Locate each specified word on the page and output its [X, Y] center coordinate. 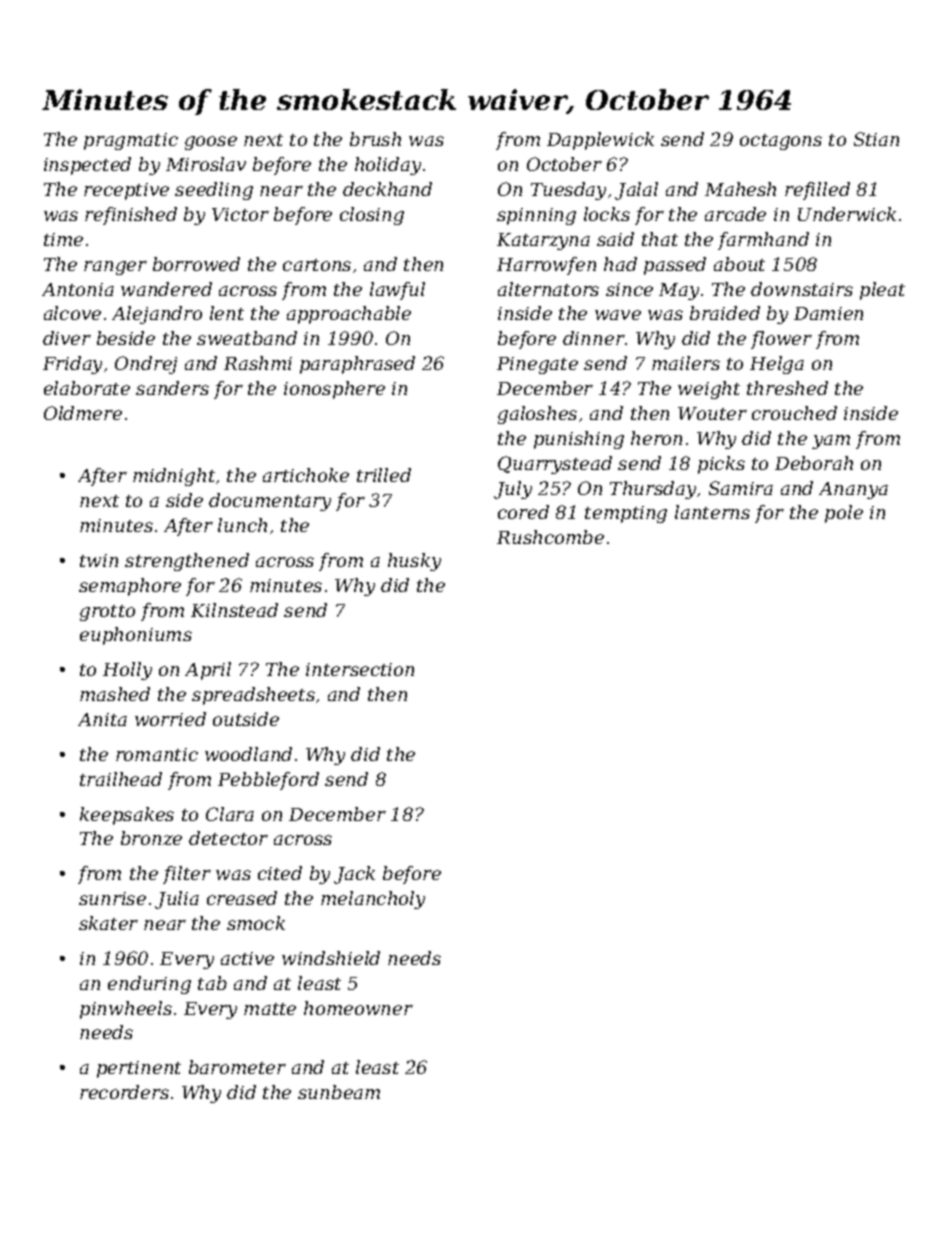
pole [844, 514]
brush [375, 139]
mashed [115, 694]
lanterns [712, 512]
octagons [781, 142]
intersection [360, 669]
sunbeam [339, 1092]
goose [211, 143]
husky [414, 562]
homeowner [358, 1008]
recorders [124, 1092]
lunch [242, 525]
